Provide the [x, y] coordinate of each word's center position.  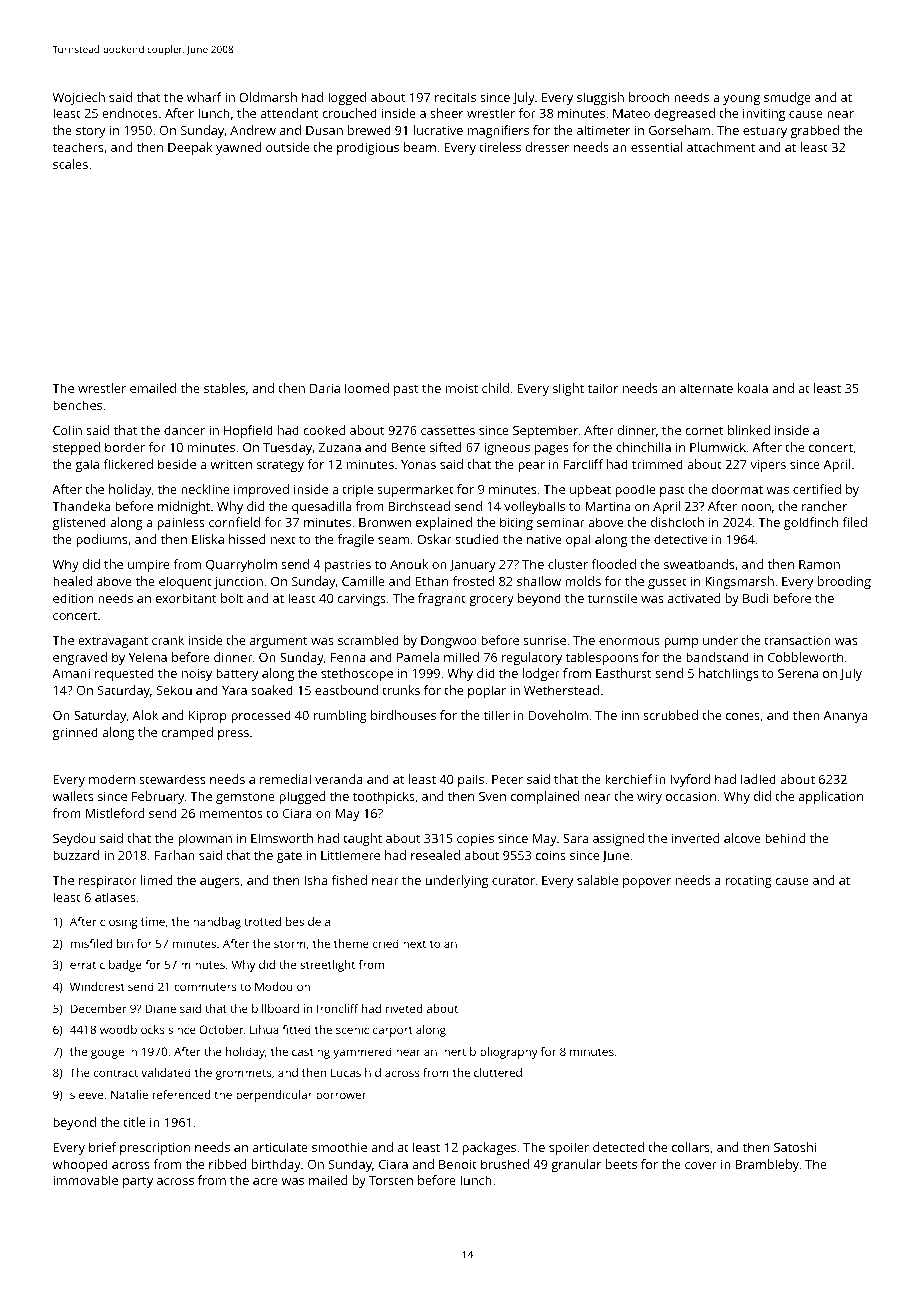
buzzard [76, 855]
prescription [155, 1148]
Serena [798, 673]
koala [753, 388]
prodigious [368, 148]
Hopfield [248, 431]
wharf [204, 97]
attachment [721, 147]
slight [568, 389]
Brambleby [767, 1165]
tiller [497, 715]
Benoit [458, 1164]
